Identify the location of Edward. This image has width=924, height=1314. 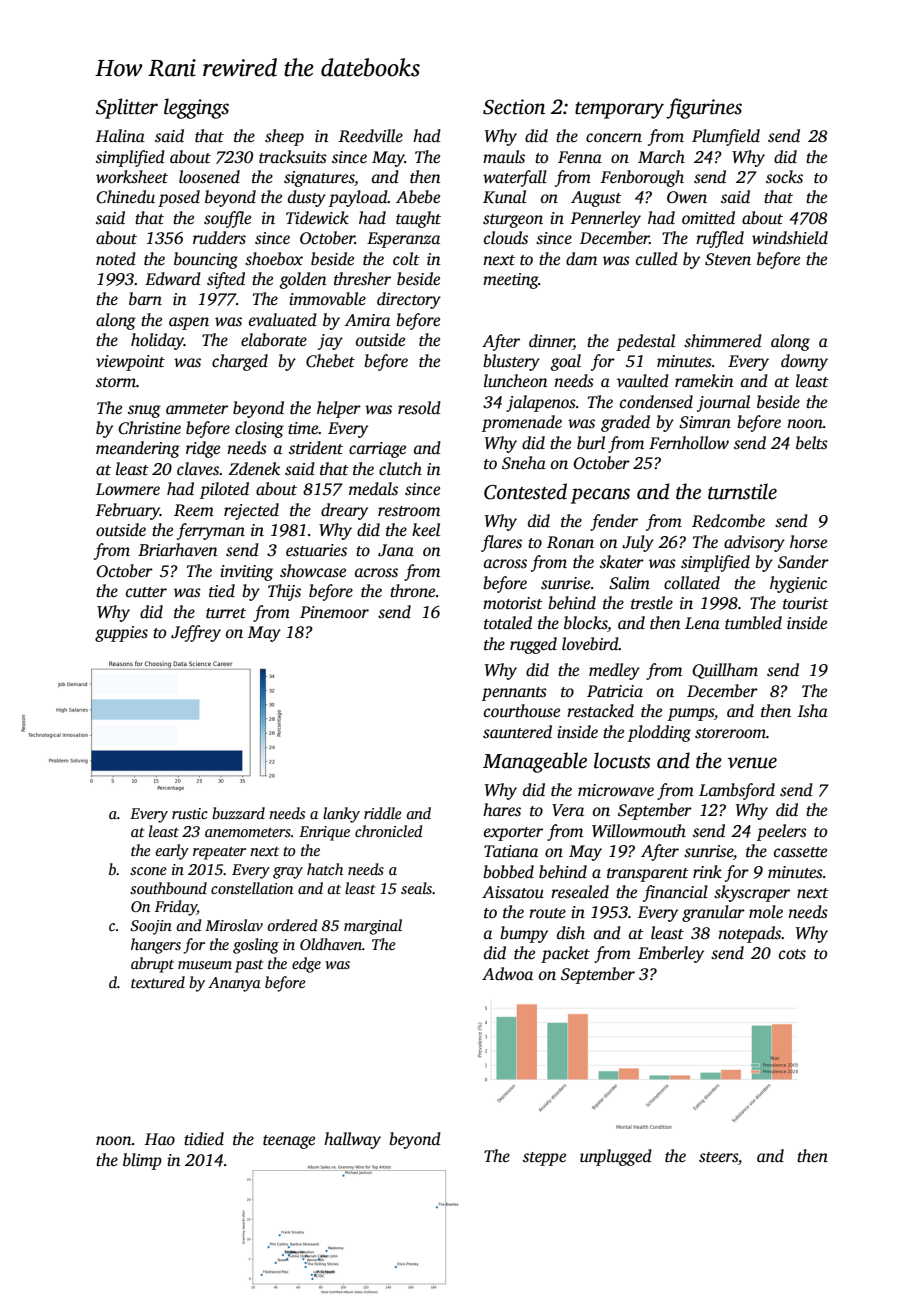
(173, 278).
